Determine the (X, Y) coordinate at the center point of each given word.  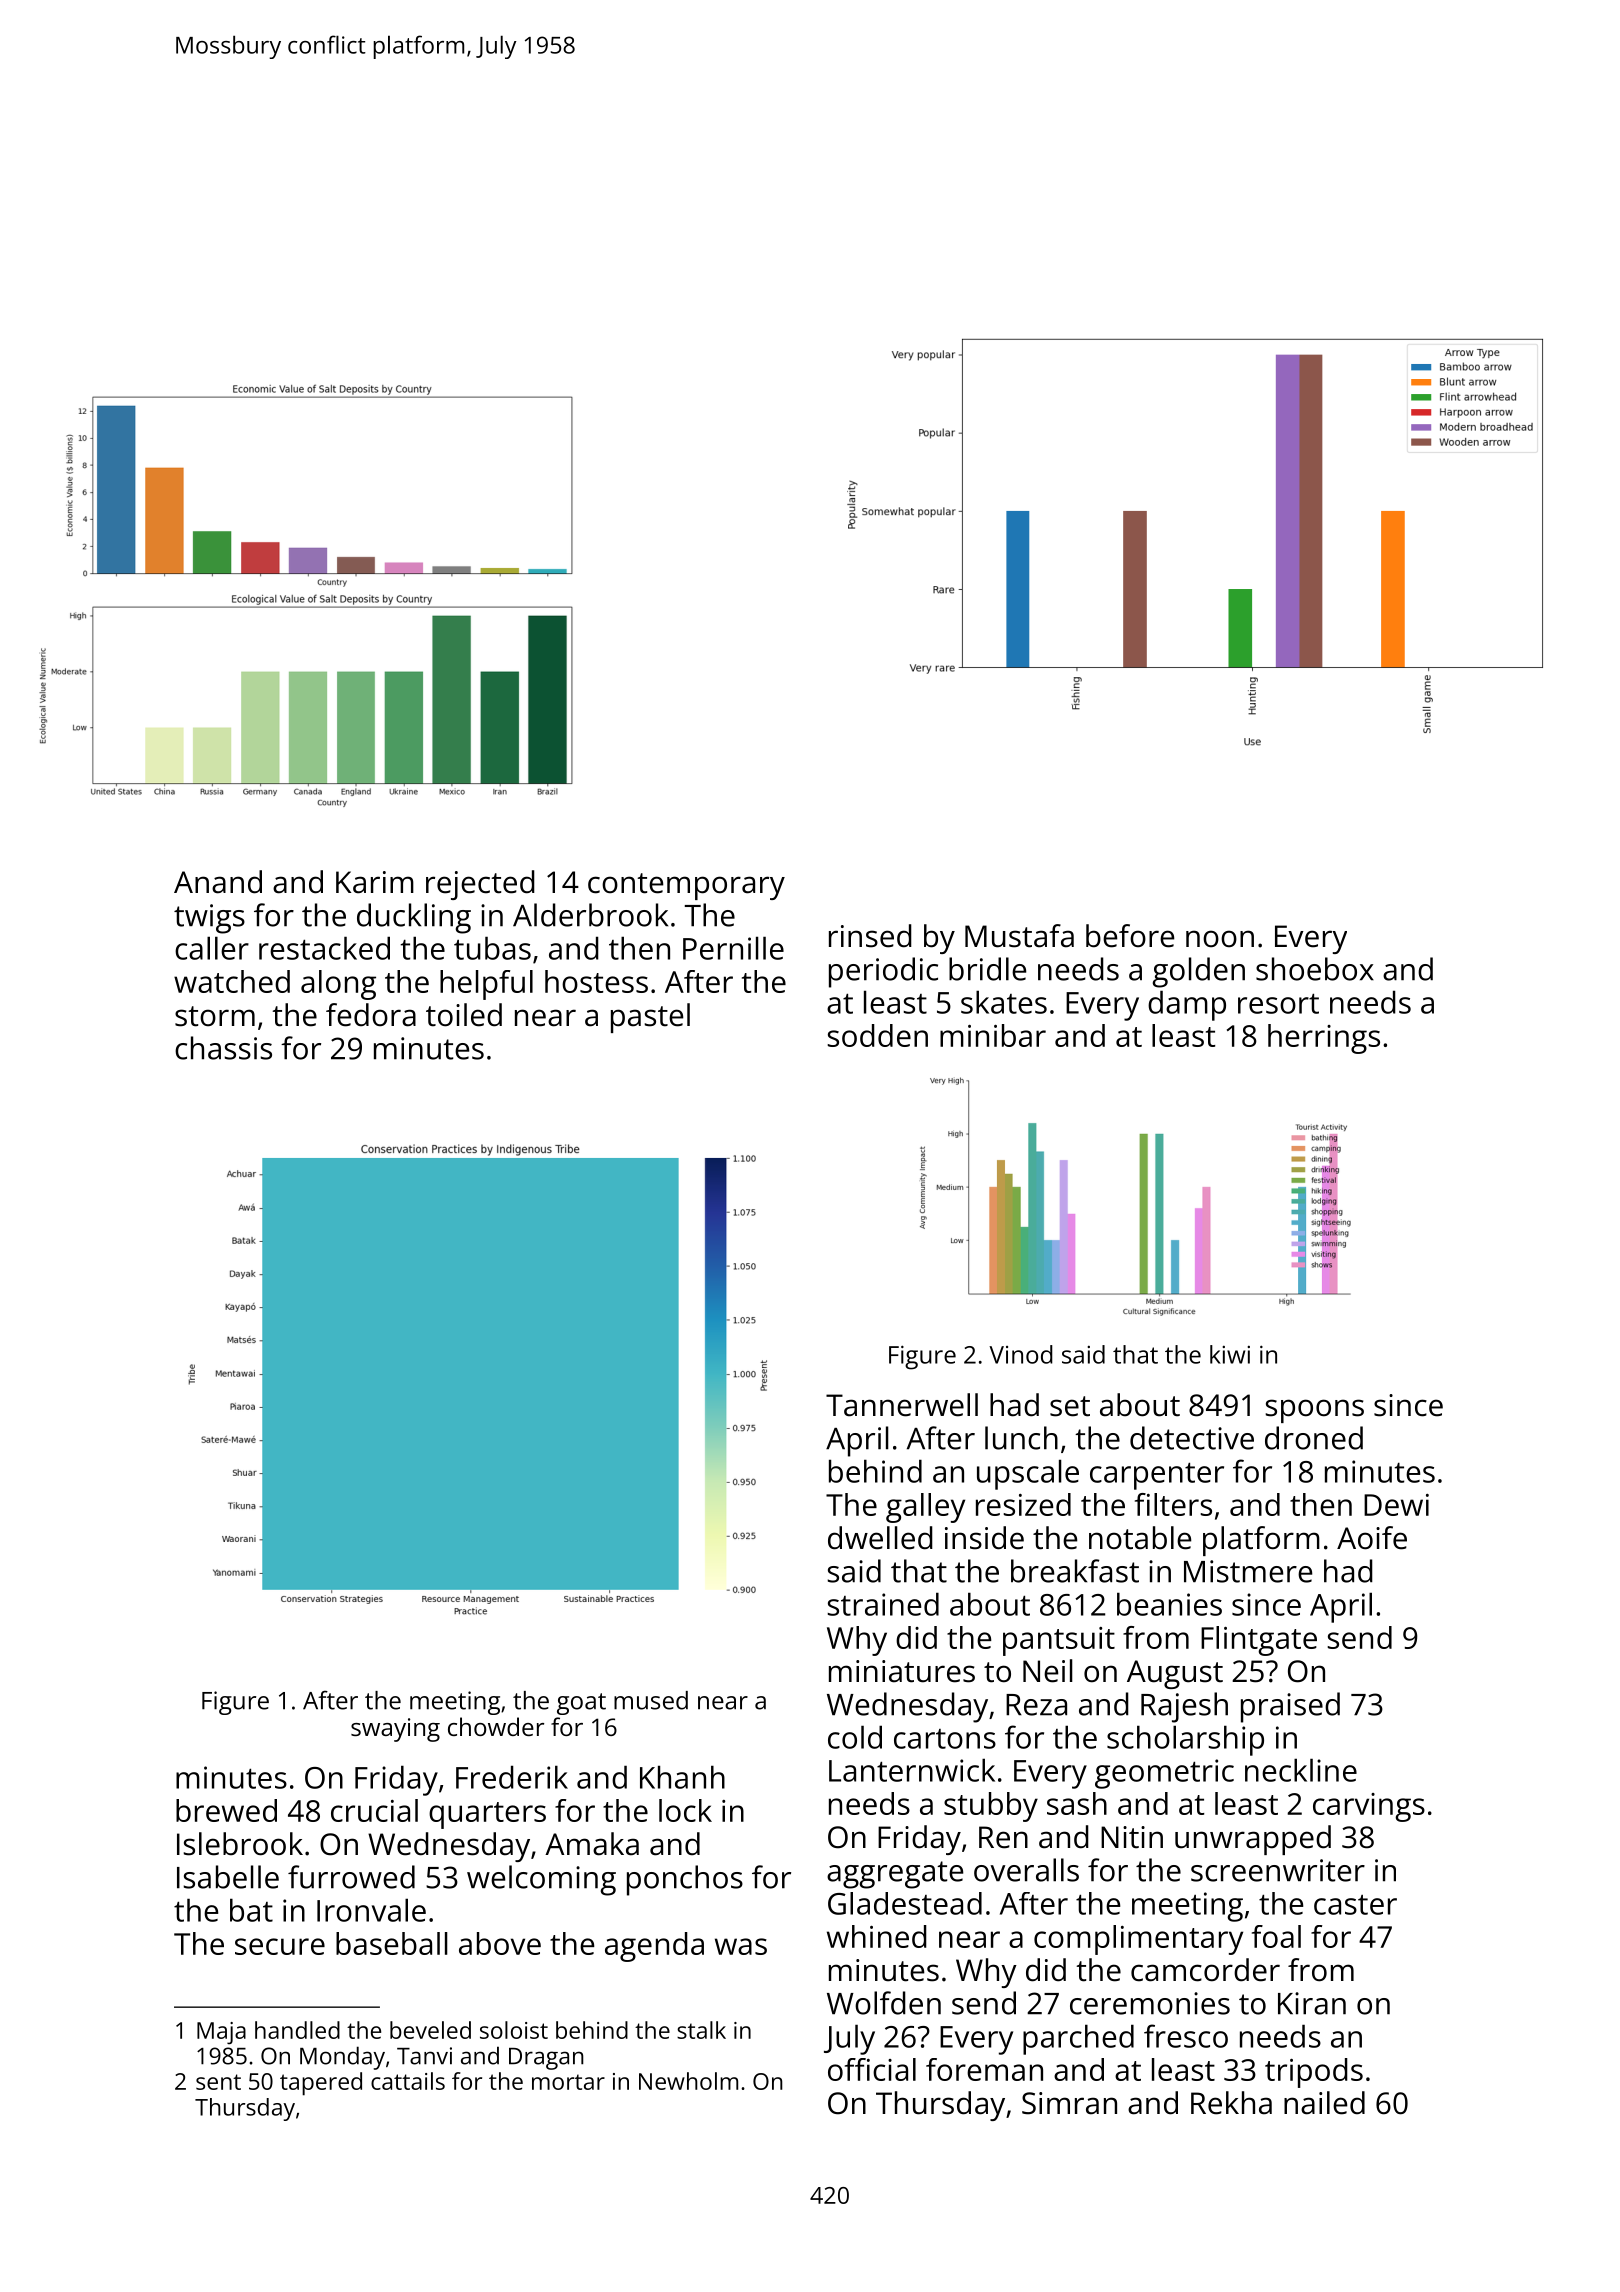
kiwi (1230, 1354)
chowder (496, 1726)
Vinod (1021, 1354)
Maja (221, 2033)
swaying (395, 1730)
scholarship (1185, 1740)
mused (651, 1700)
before (1130, 936)
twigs (209, 919)
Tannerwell (902, 1405)
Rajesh (1184, 1707)
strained (883, 1604)
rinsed (870, 936)
